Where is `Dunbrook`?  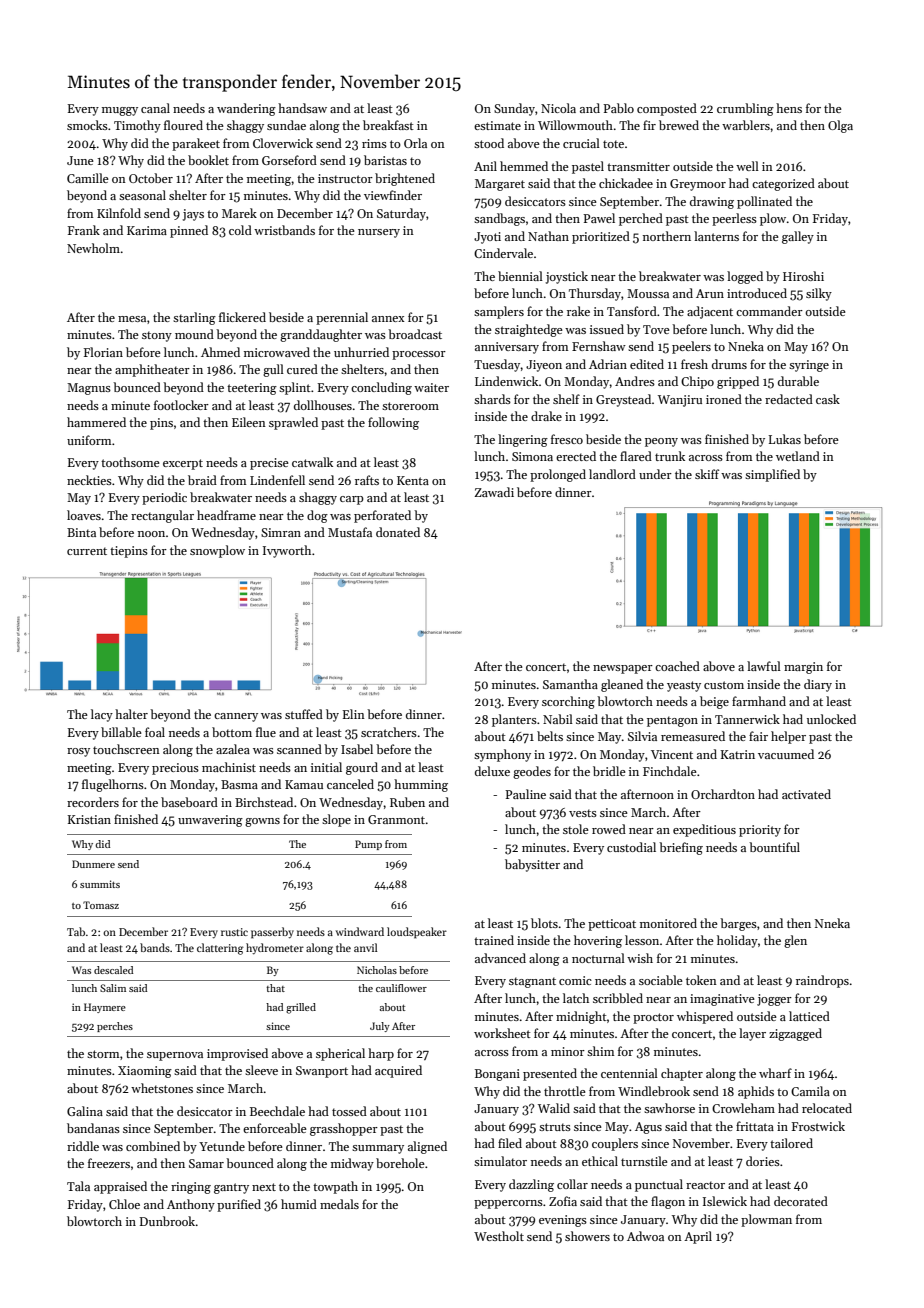 Dunbrook is located at coordinates (167, 1221).
